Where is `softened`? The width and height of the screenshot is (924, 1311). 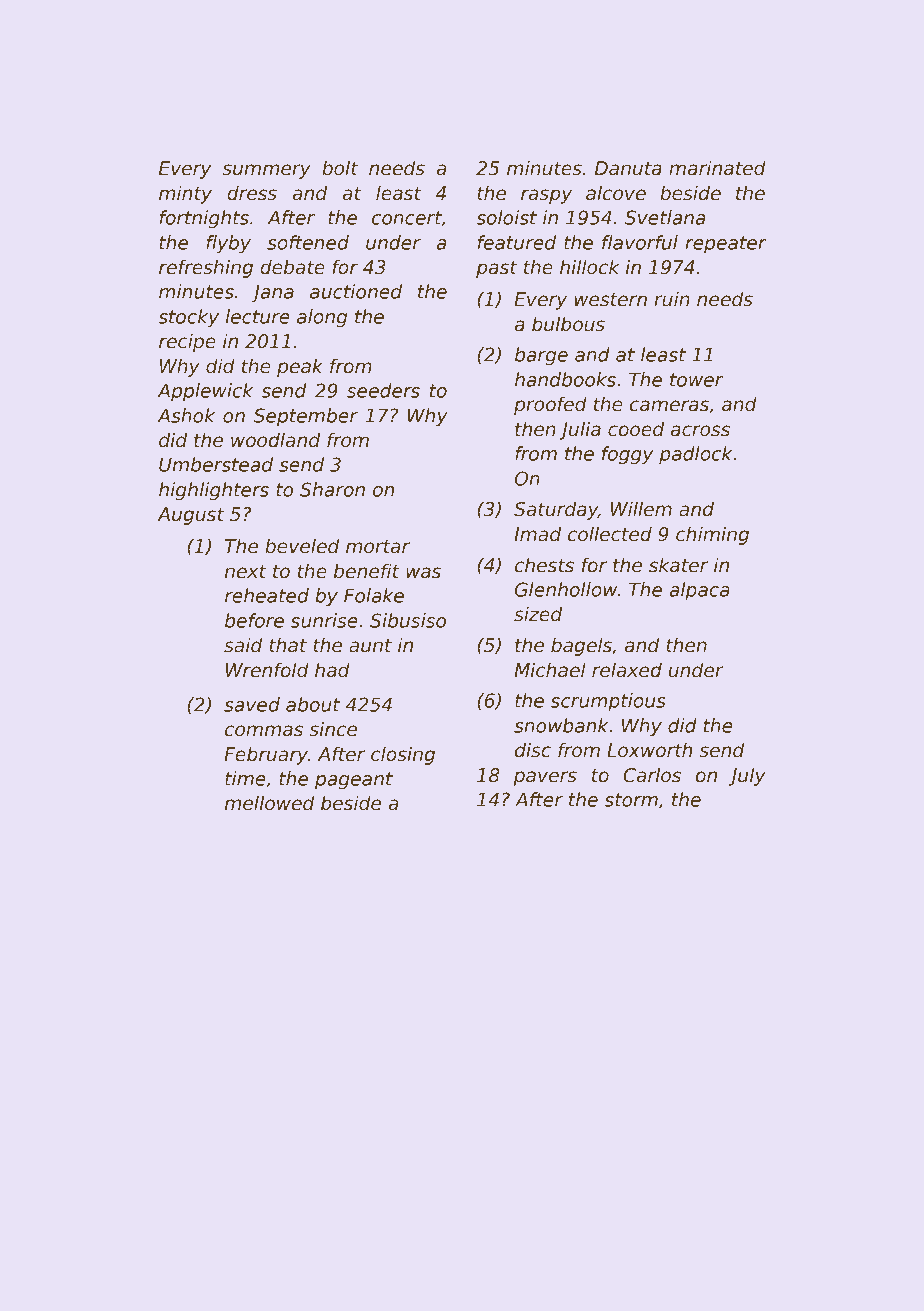
softened is located at coordinates (308, 242).
